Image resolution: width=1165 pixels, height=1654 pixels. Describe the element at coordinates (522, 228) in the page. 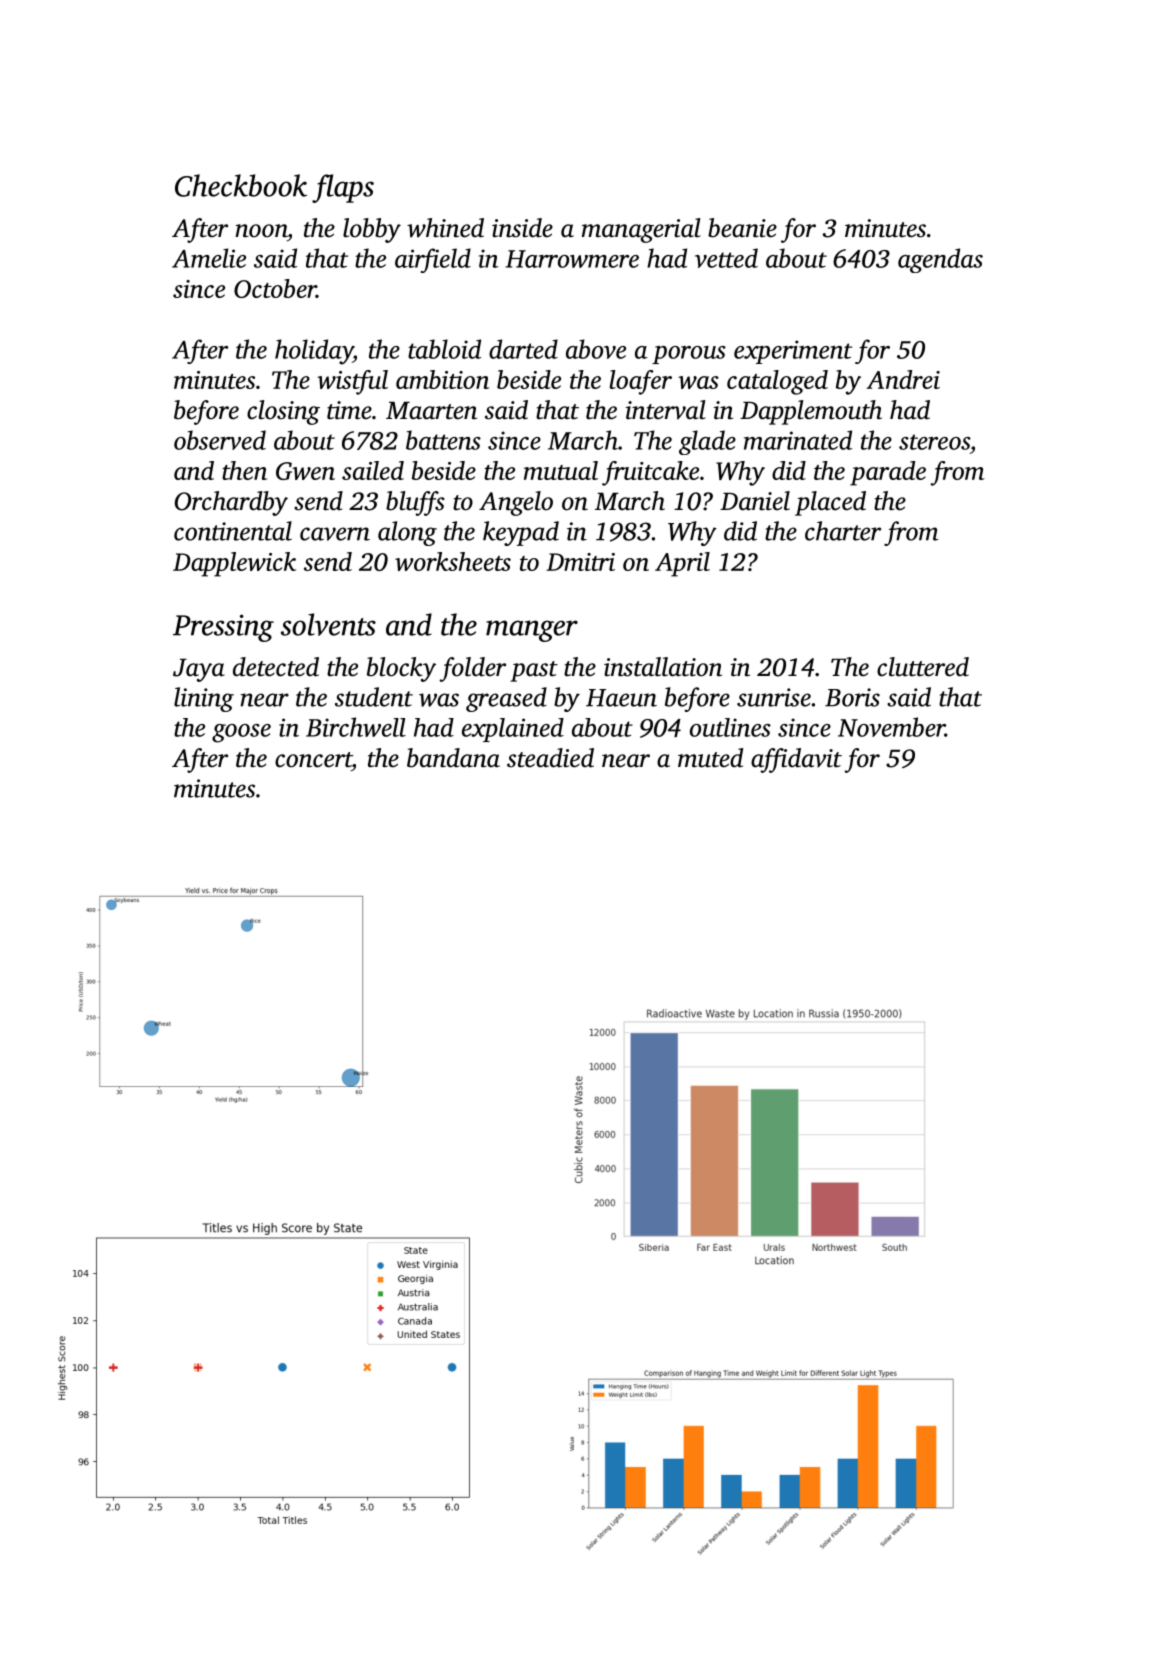

I see `inside` at that location.
